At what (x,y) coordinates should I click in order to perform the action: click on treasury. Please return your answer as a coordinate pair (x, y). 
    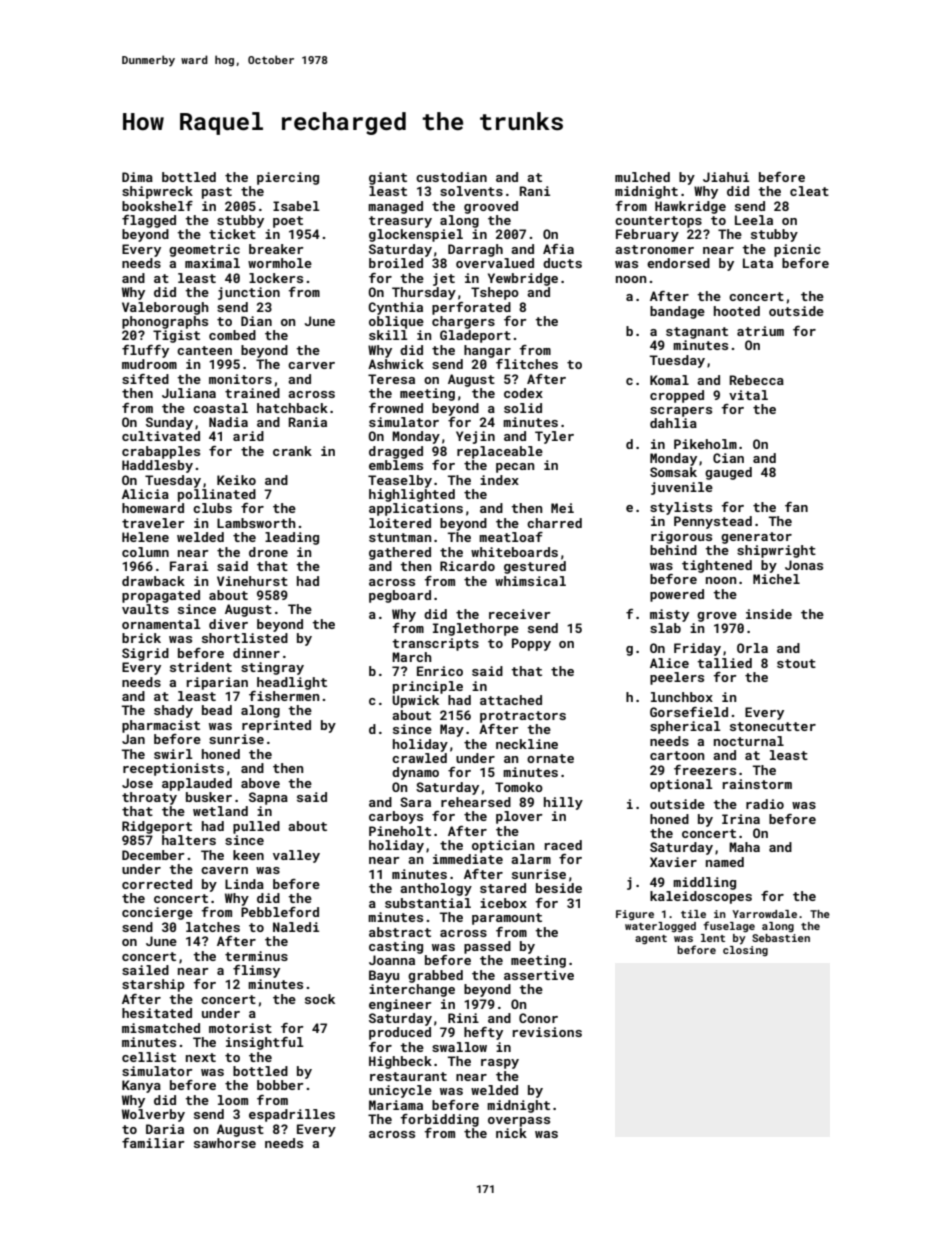
    Looking at the image, I should click on (400, 222).
